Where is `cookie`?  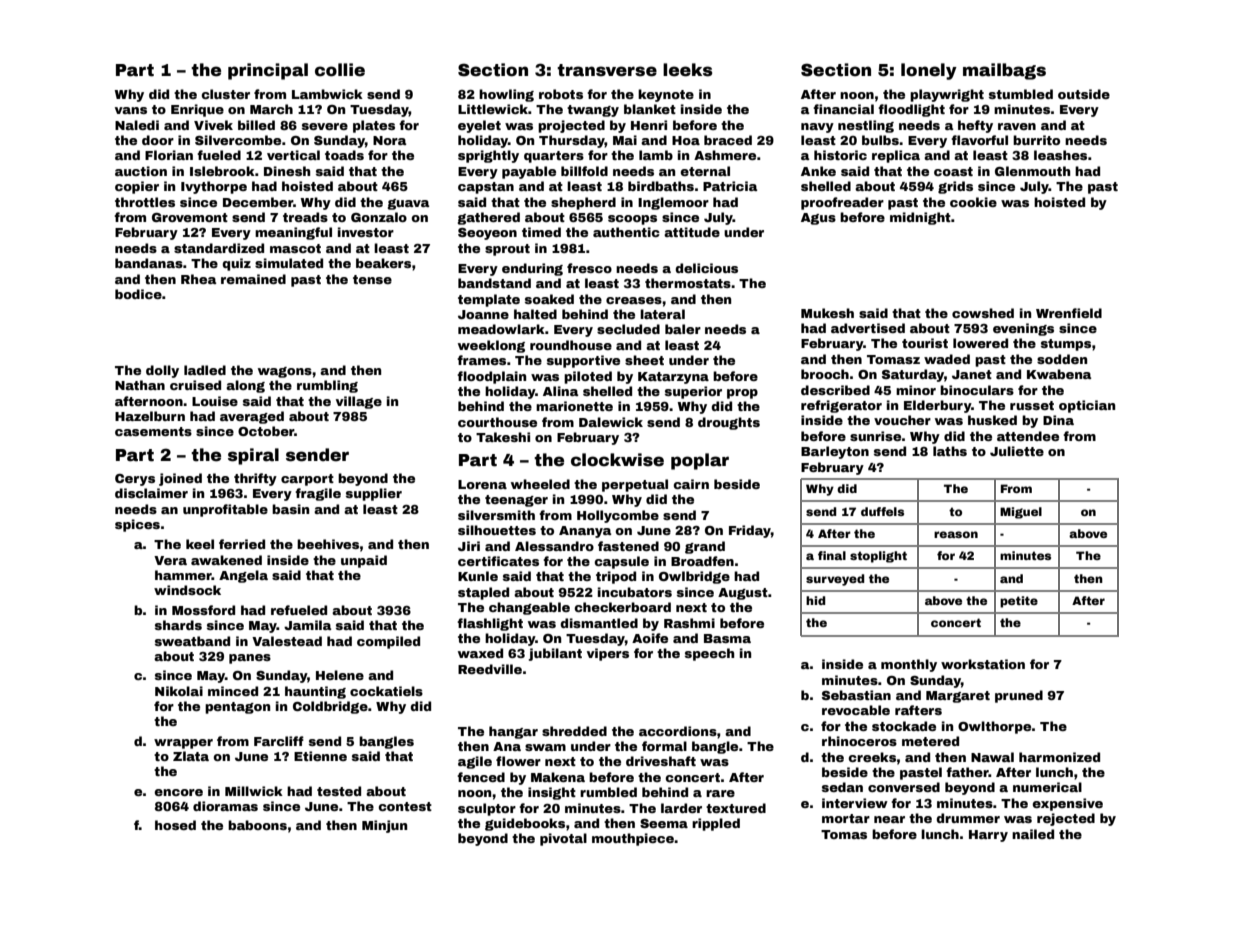
cookie is located at coordinates (973, 202).
